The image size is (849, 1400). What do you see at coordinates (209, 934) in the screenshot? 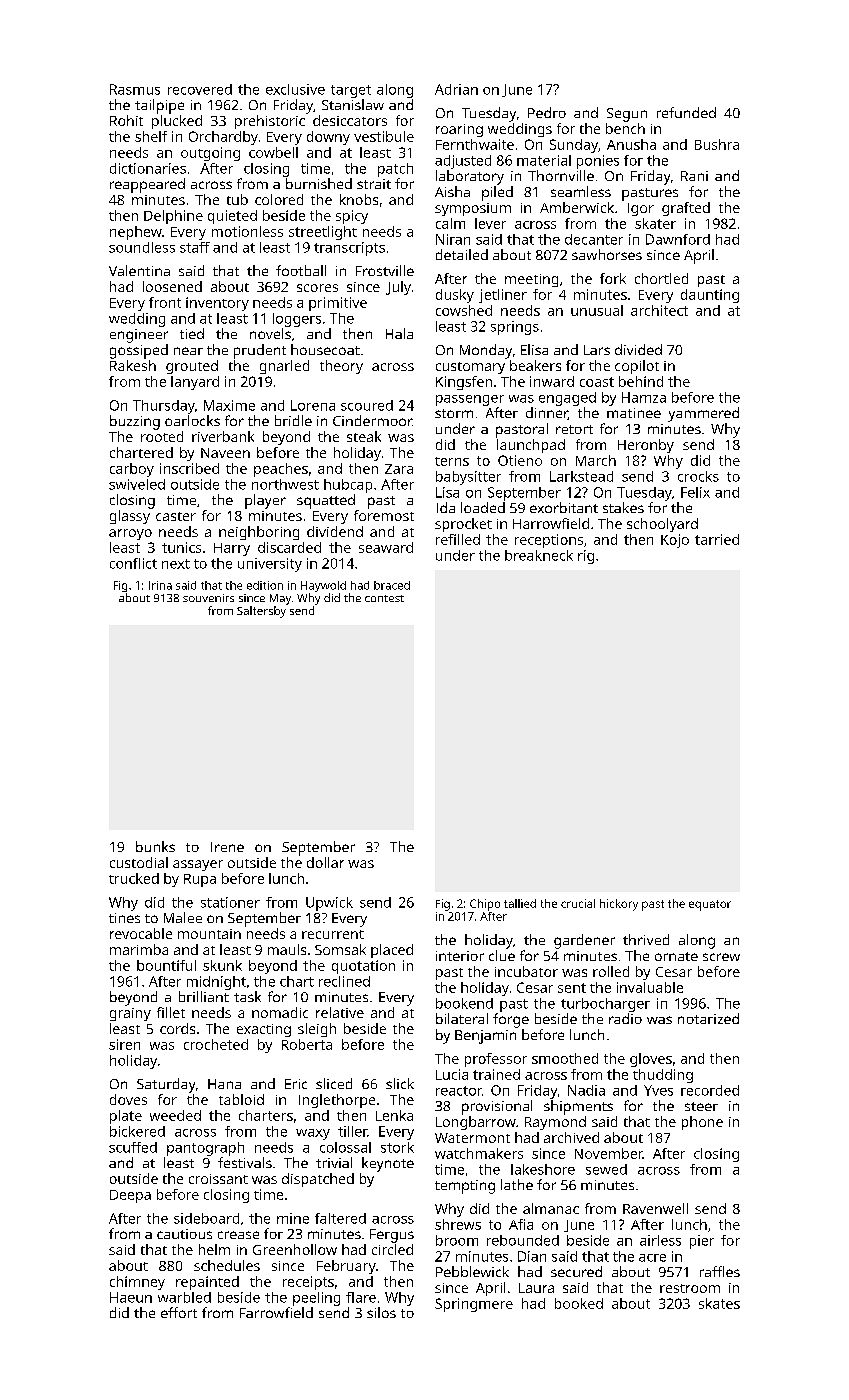
I see `mountain` at bounding box center [209, 934].
